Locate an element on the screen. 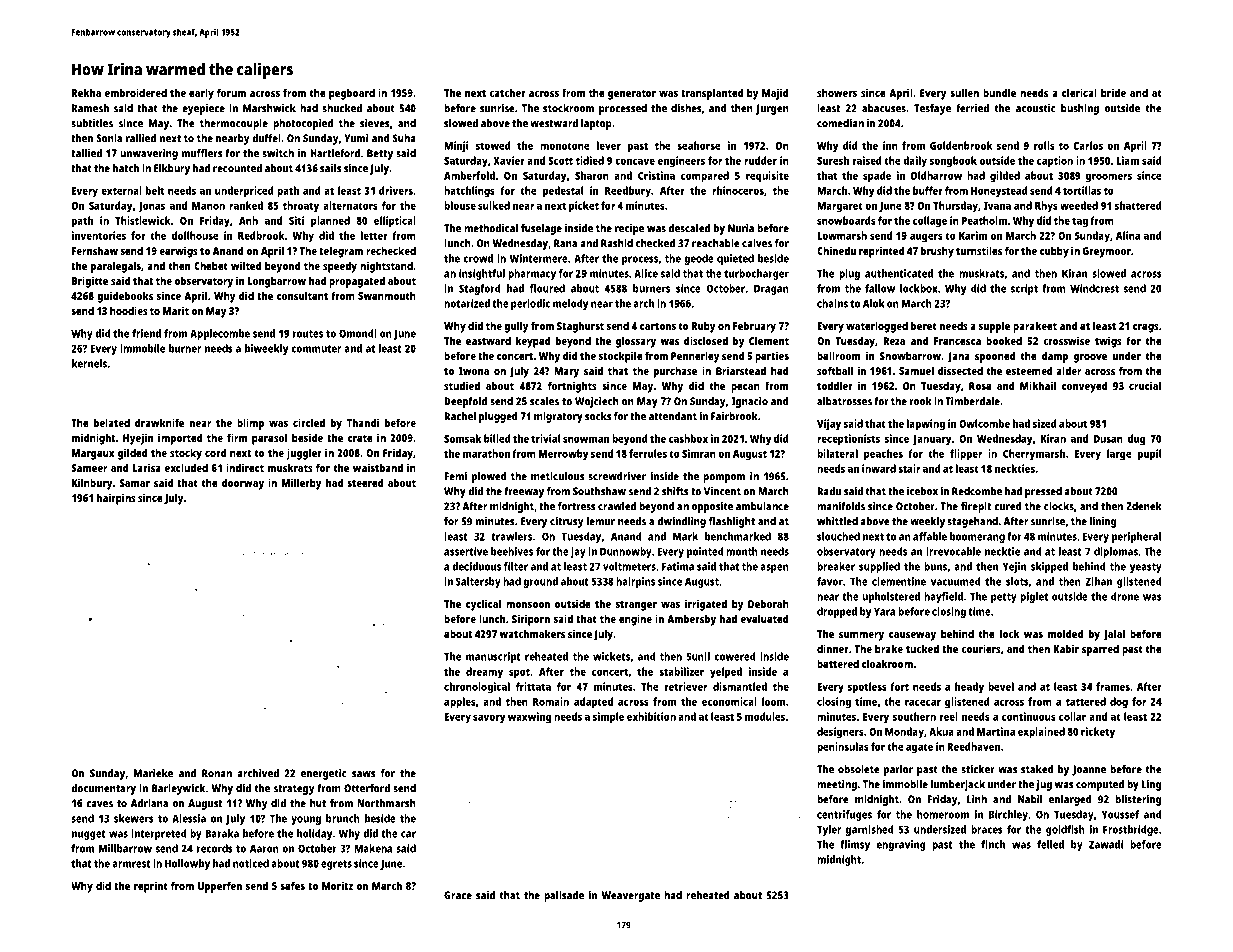 This screenshot has height=952, width=1233. Marieke is located at coordinates (153, 773).
